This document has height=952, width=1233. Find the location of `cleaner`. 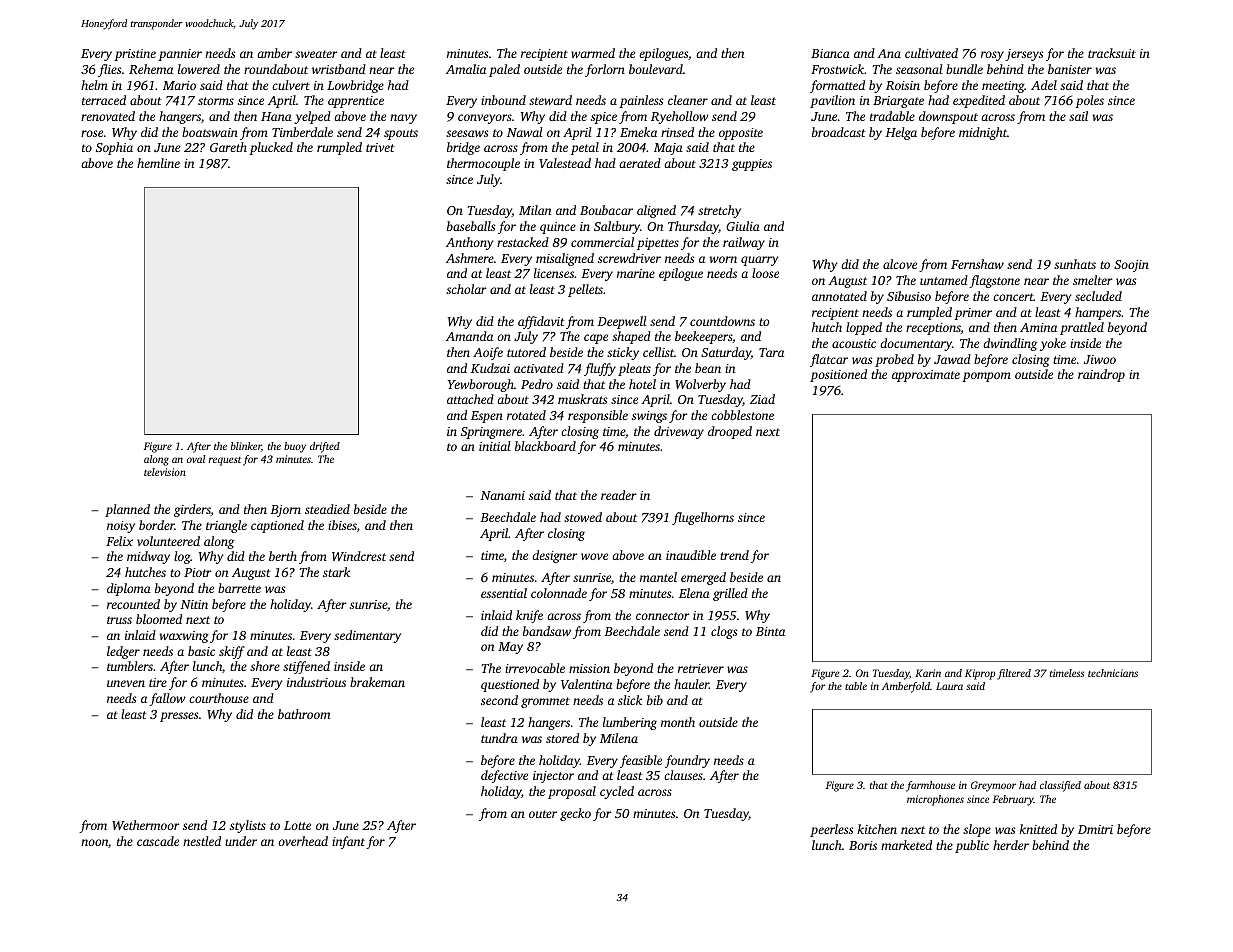

cleaner is located at coordinates (688, 100).
